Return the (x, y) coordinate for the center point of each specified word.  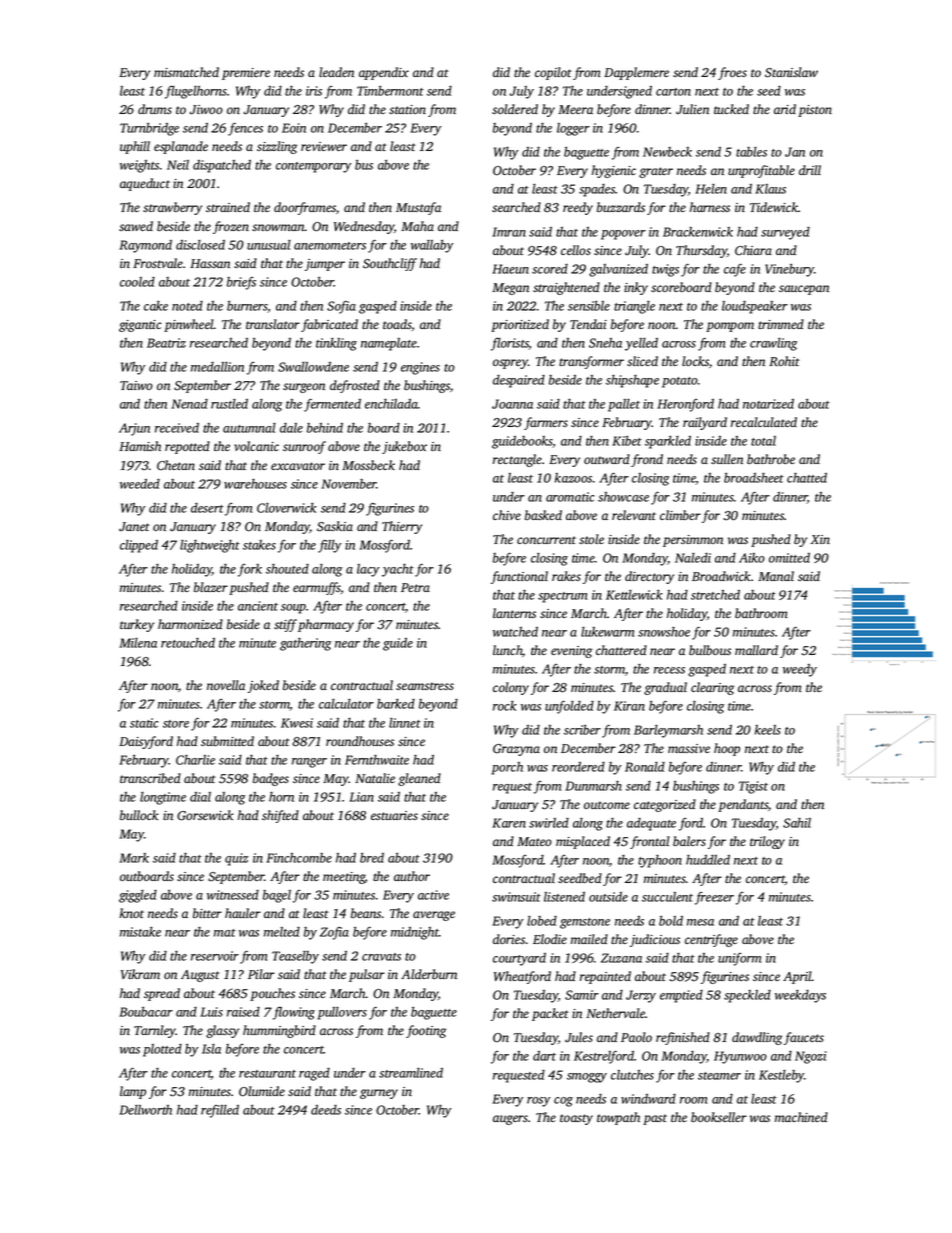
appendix (384, 73)
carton (673, 92)
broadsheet (754, 478)
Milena (138, 643)
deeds (326, 1110)
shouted (287, 569)
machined (801, 1117)
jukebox (404, 447)
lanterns (514, 613)
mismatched (186, 72)
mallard (756, 650)
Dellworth (145, 1110)
